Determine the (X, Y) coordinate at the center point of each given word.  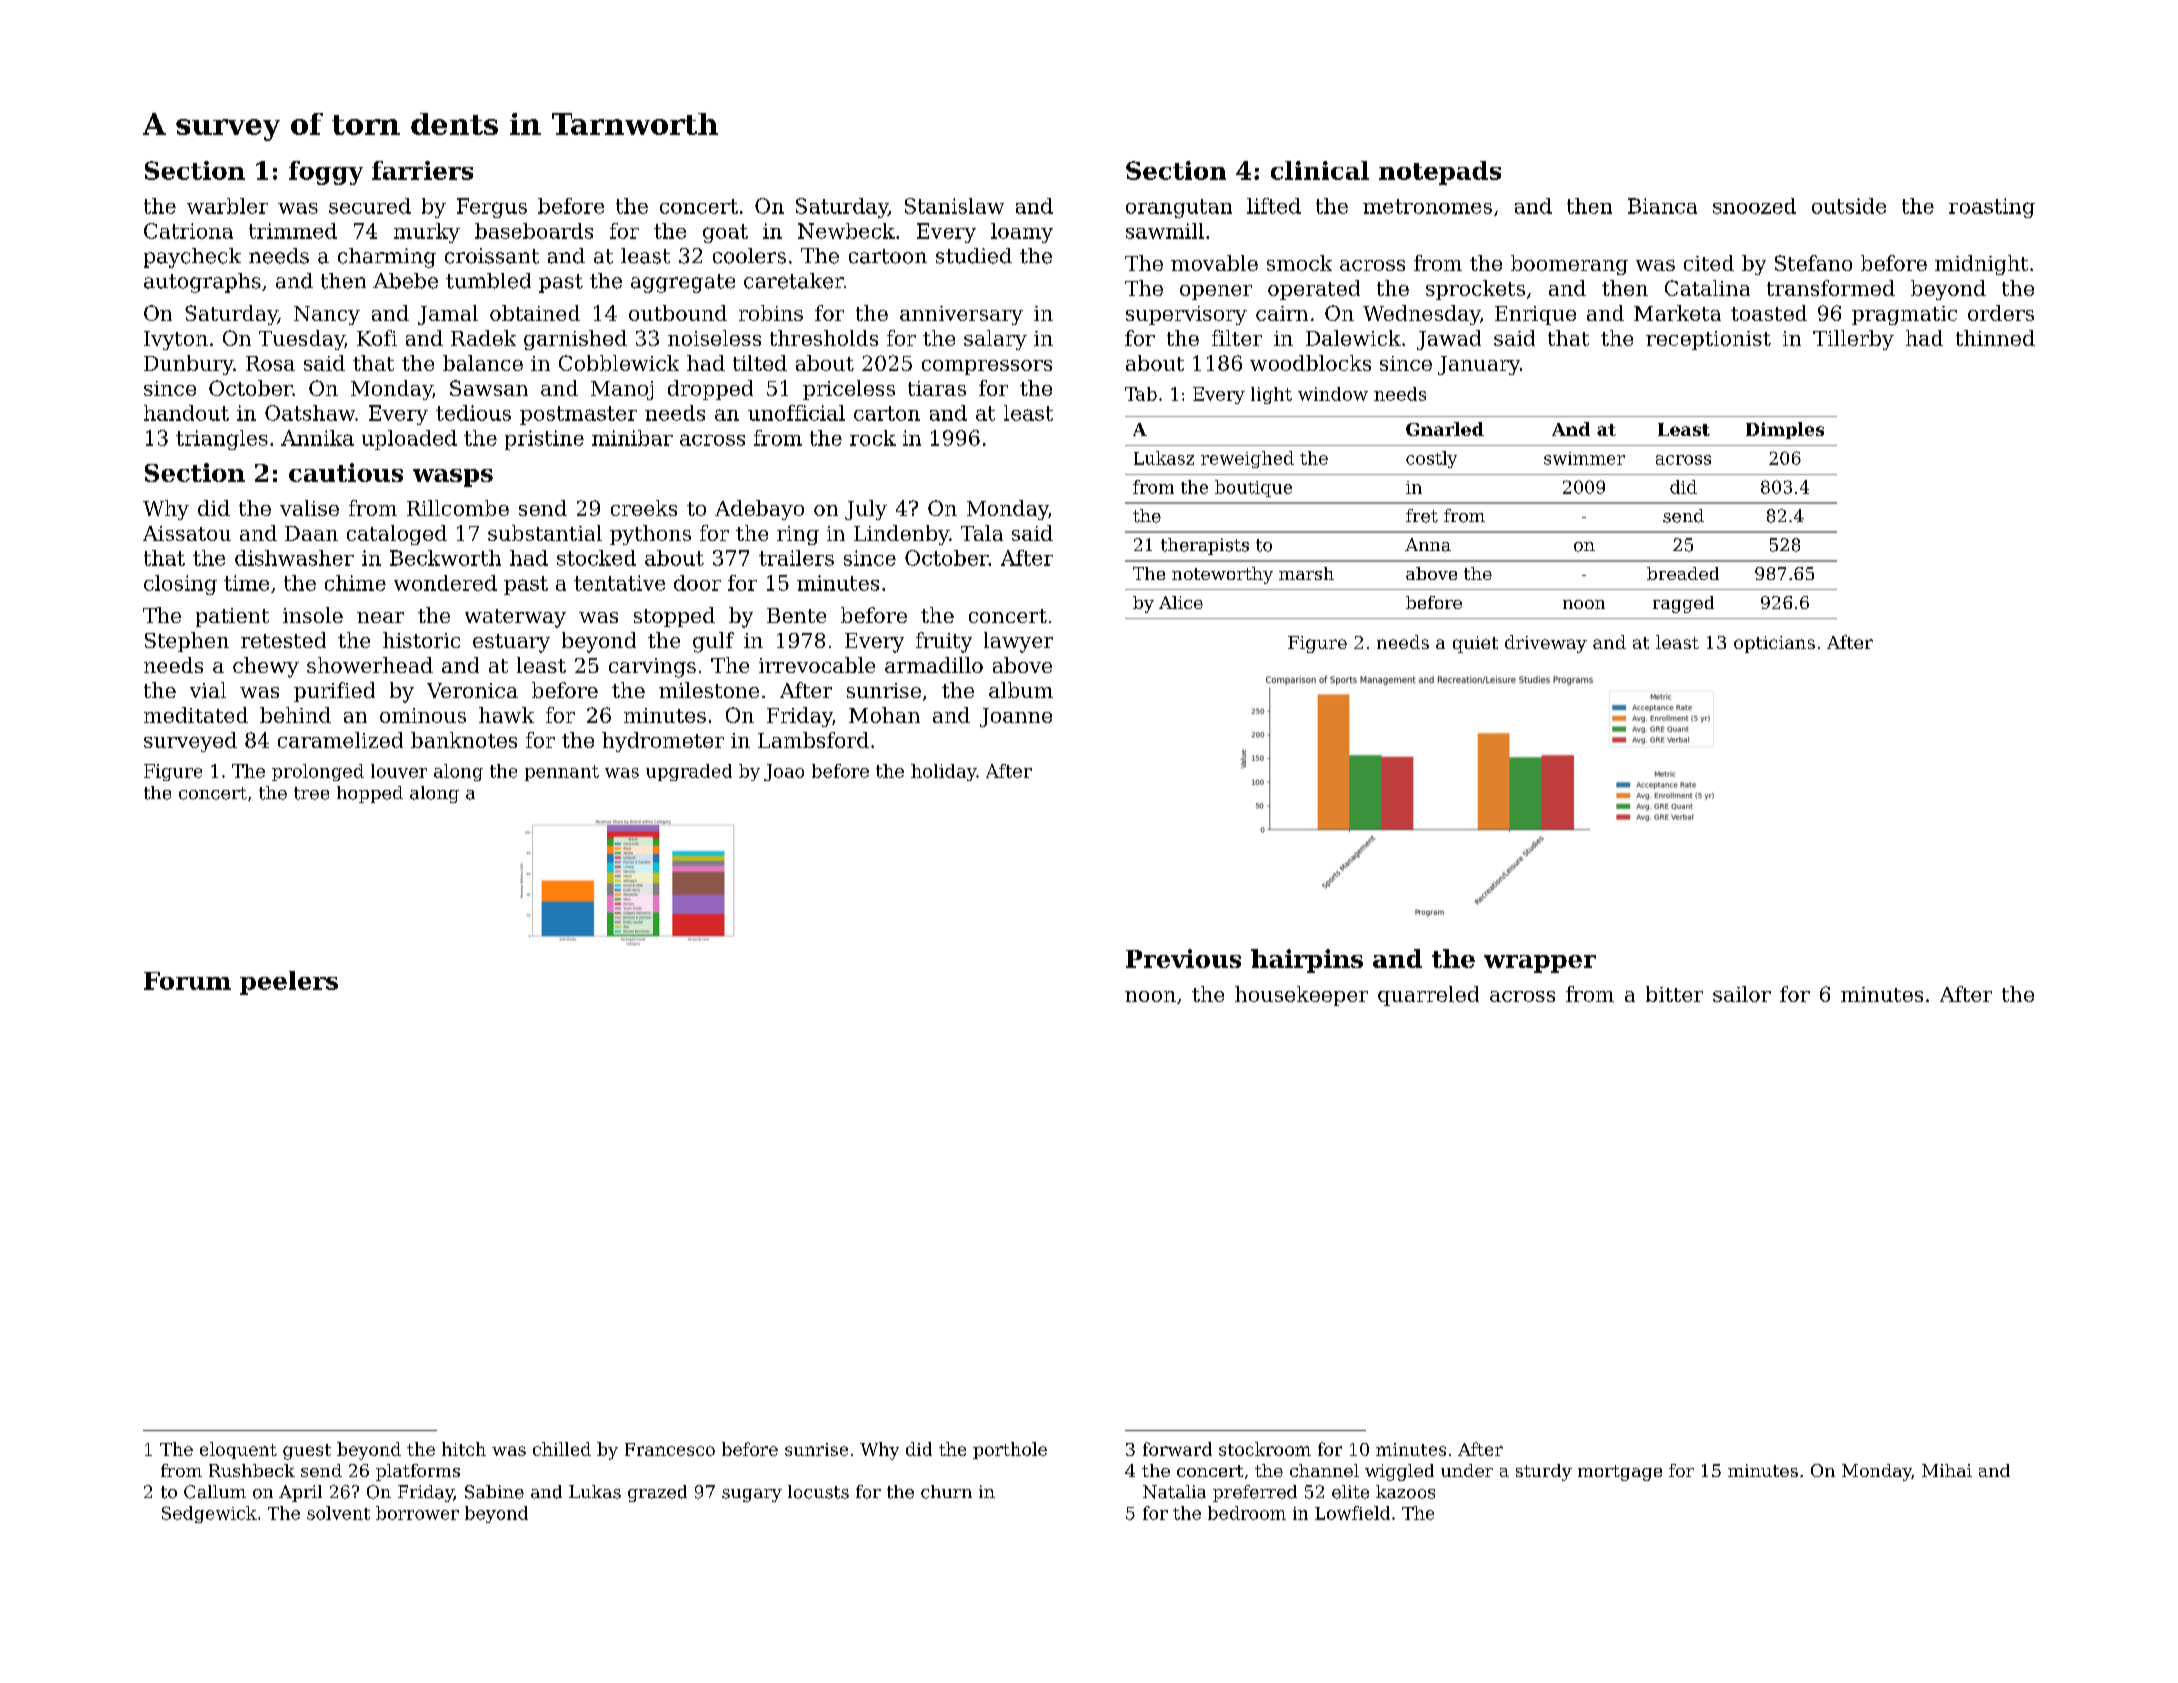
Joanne (1016, 717)
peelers (289, 983)
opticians (1774, 644)
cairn (1282, 313)
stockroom (1265, 1449)
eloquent (238, 1450)
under (1467, 1470)
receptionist (1708, 340)
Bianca (1662, 206)
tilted (760, 363)
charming (387, 258)
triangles (222, 440)
